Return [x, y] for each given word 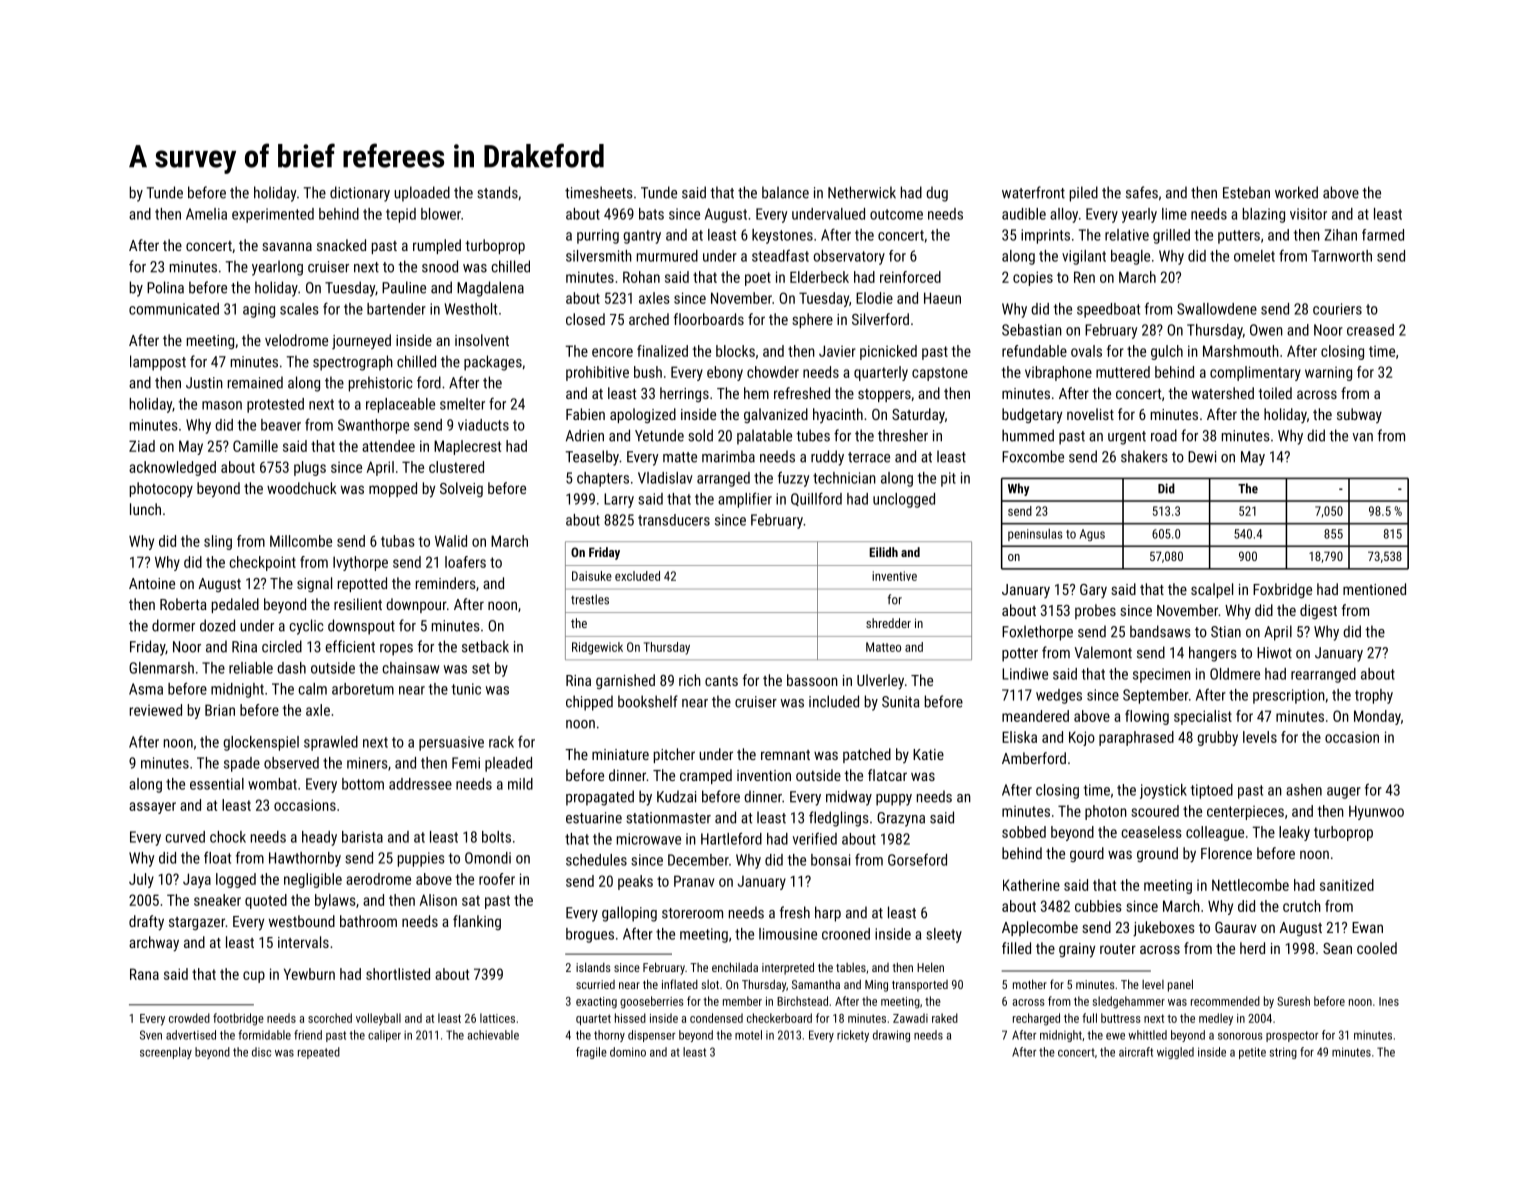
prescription [1289, 696]
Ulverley [880, 682]
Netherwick [862, 192]
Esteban [1246, 192]
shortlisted [398, 974]
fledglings [839, 819]
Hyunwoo [1376, 812]
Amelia [206, 214]
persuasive [451, 743]
